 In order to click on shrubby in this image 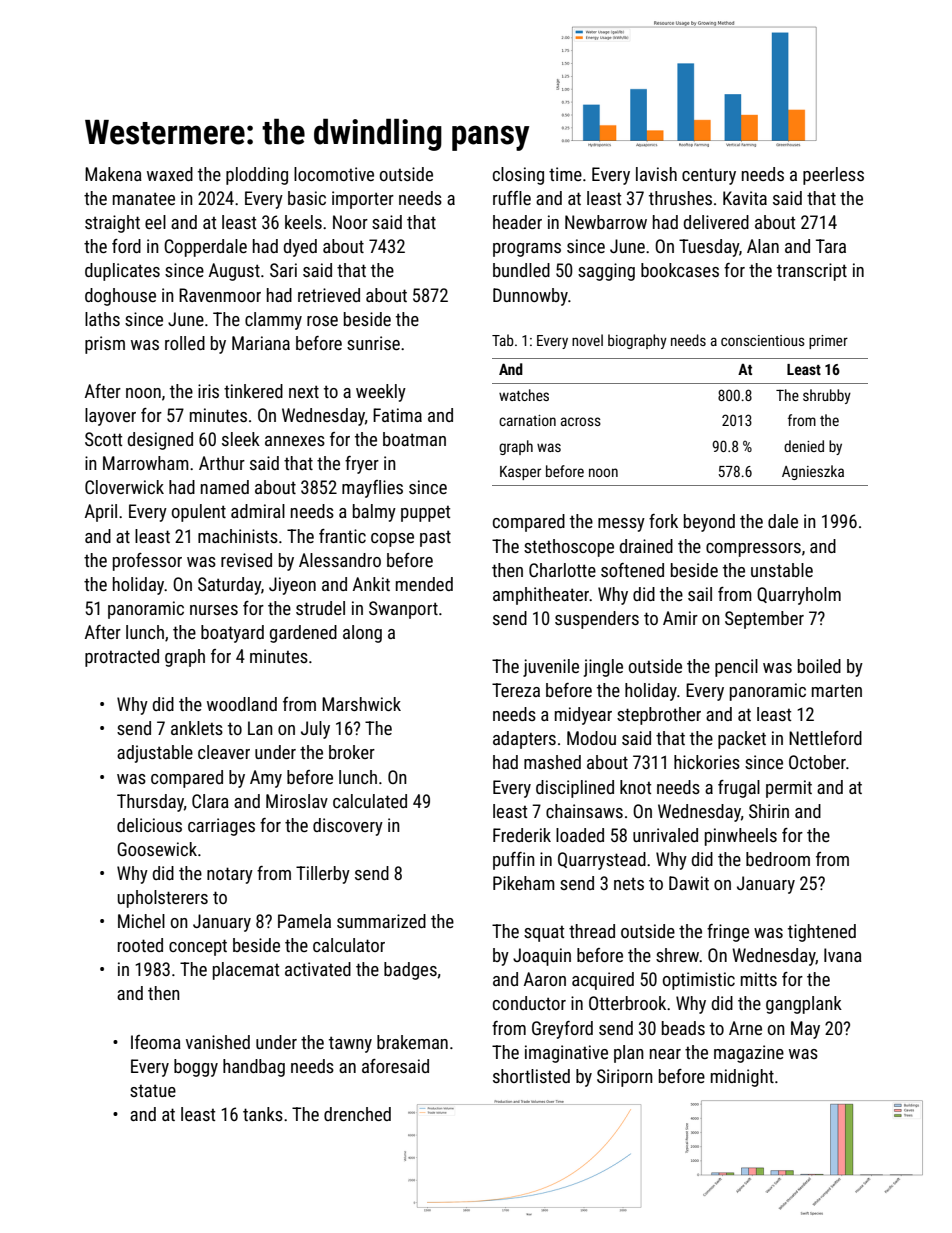, I will do `click(827, 396)`.
